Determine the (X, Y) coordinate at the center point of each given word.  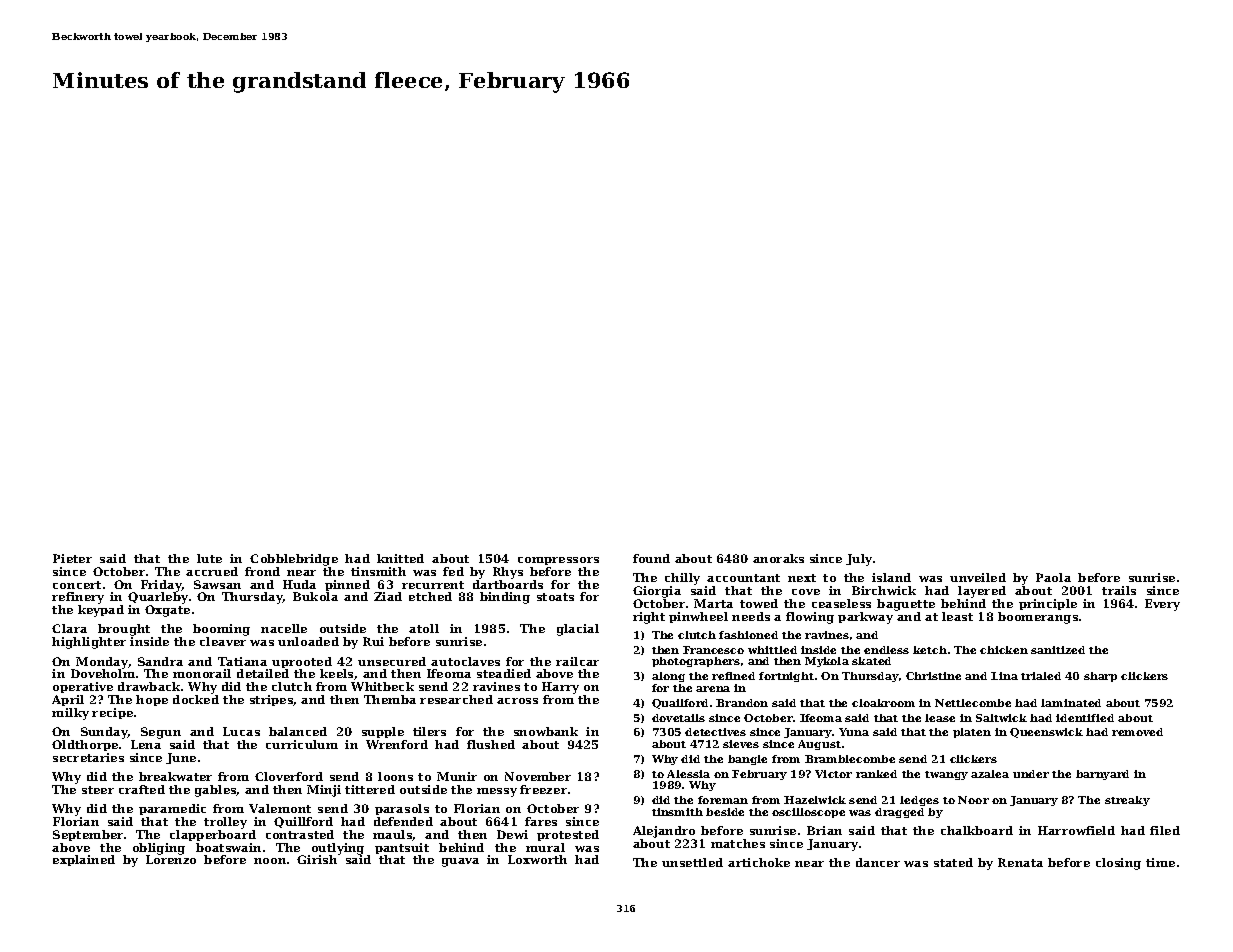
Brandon (742, 703)
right (649, 618)
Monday (102, 663)
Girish (317, 859)
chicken (1004, 650)
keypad (101, 611)
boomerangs (1038, 618)
